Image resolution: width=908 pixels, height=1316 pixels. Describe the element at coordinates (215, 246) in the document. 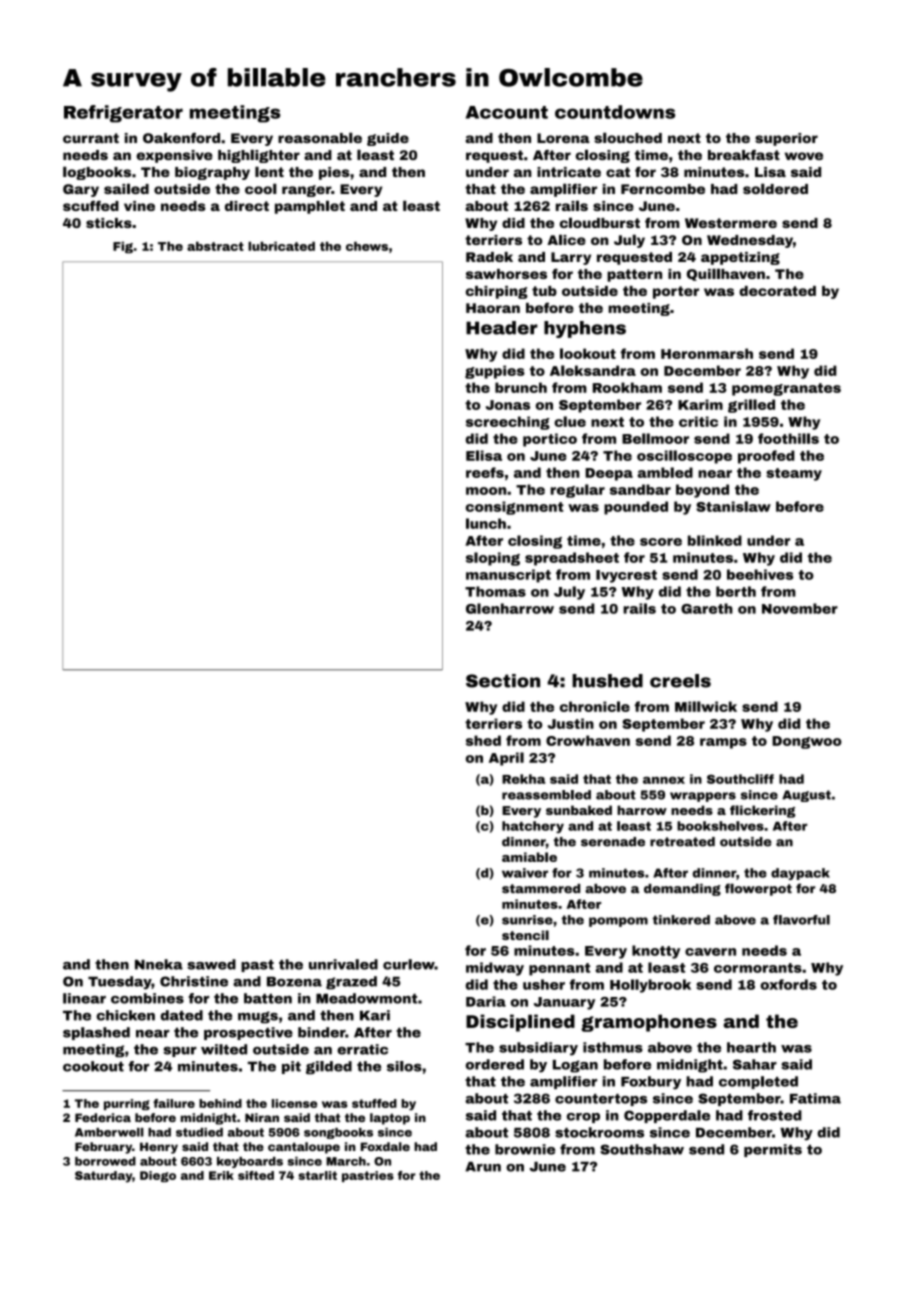

I see `abstract` at that location.
